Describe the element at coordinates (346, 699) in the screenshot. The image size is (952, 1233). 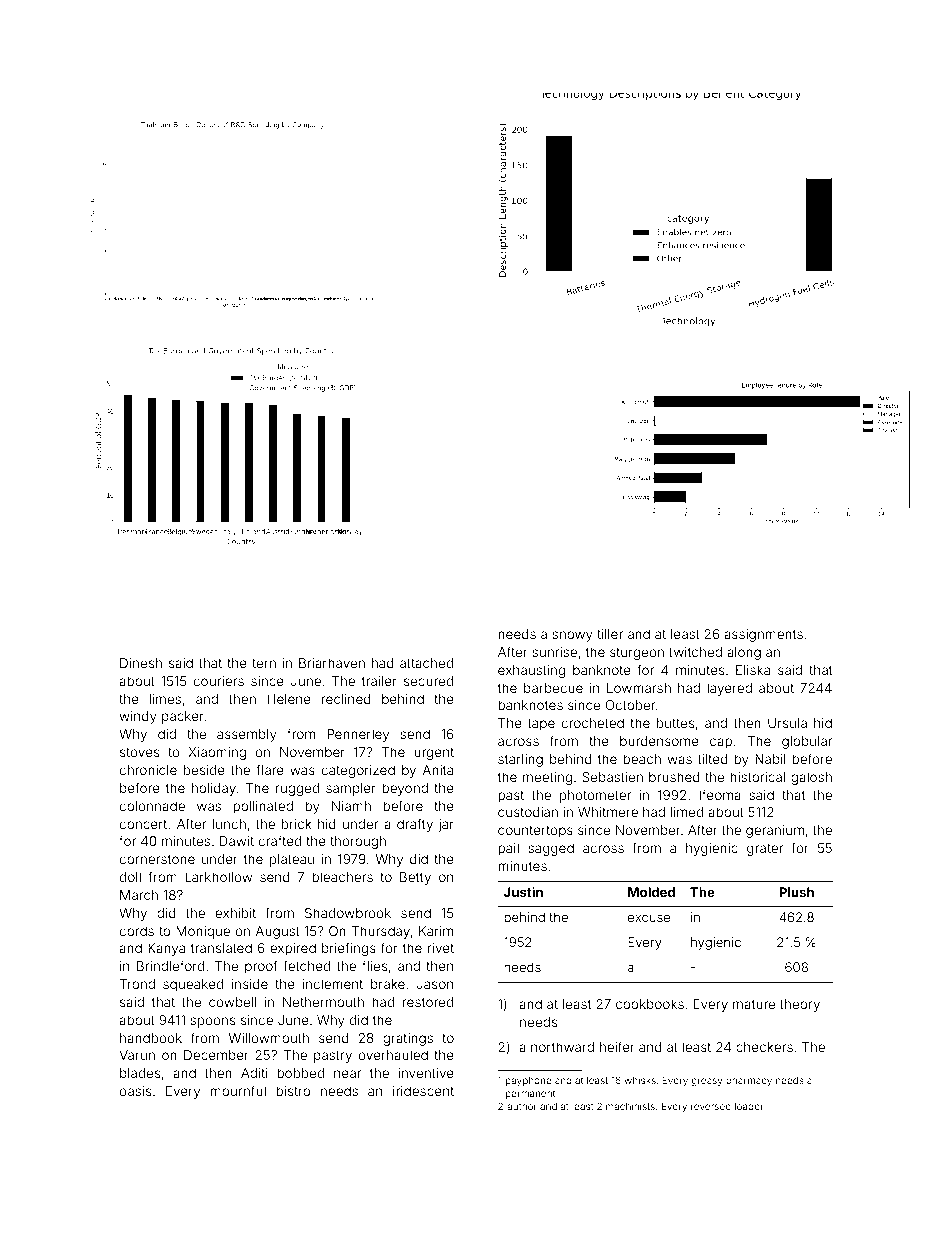
I see `reclined` at that location.
